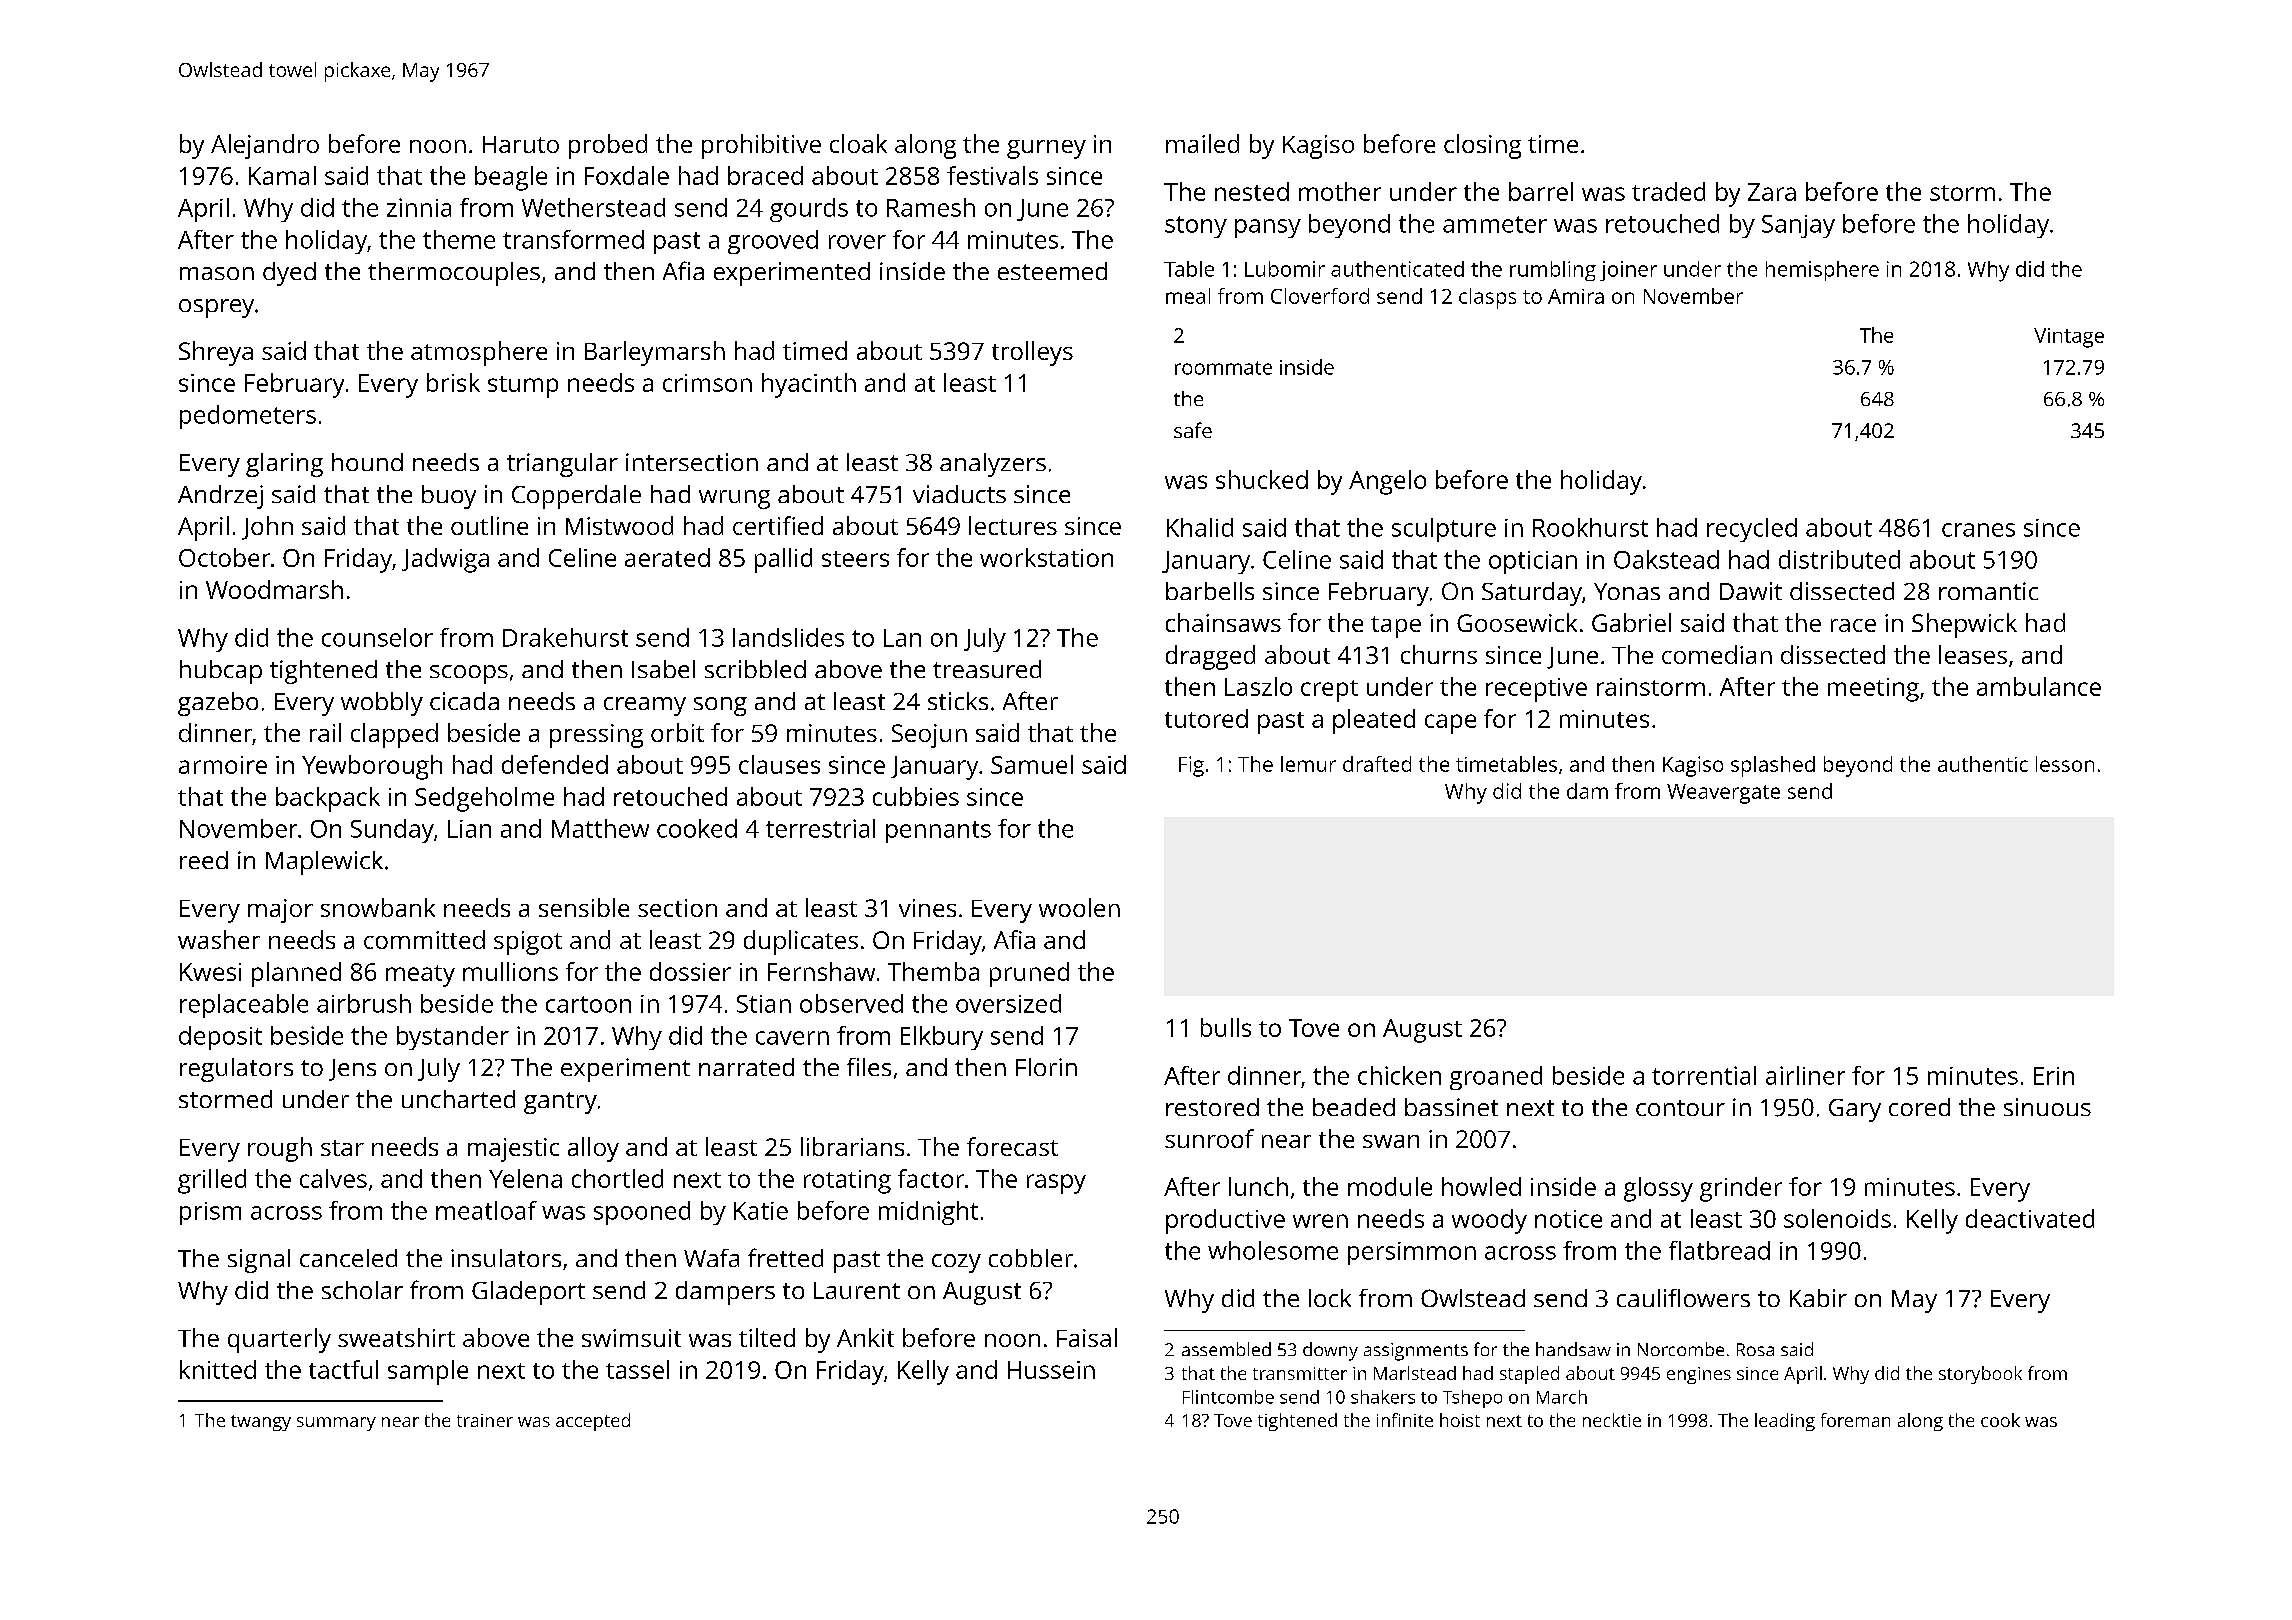  Describe the element at coordinates (1772, 192) in the screenshot. I see `Zara` at that location.
